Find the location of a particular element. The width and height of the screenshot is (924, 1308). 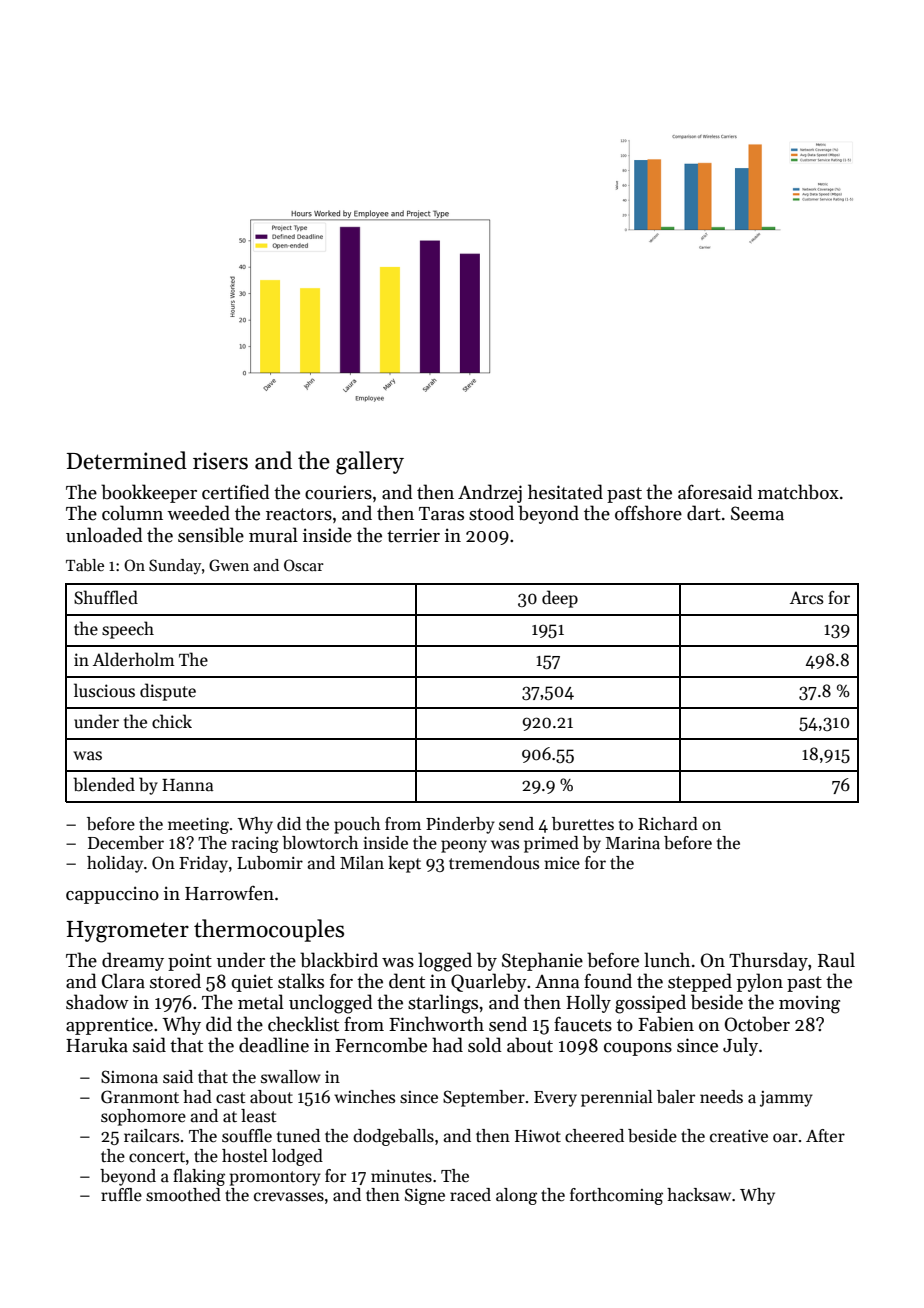

Determined is located at coordinates (127, 460).
